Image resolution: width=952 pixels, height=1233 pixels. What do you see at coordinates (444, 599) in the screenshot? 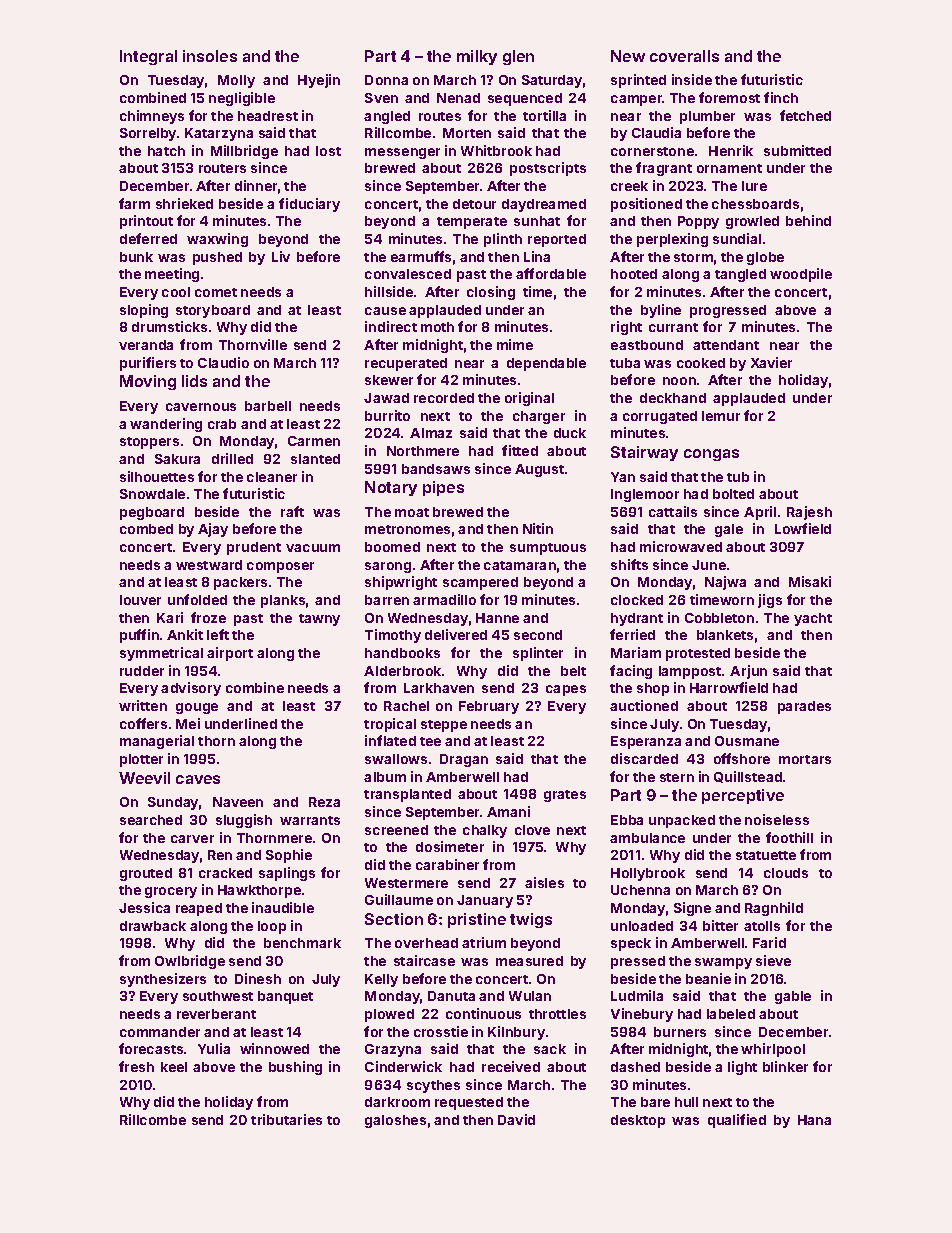
I see `armadillo` at bounding box center [444, 599].
